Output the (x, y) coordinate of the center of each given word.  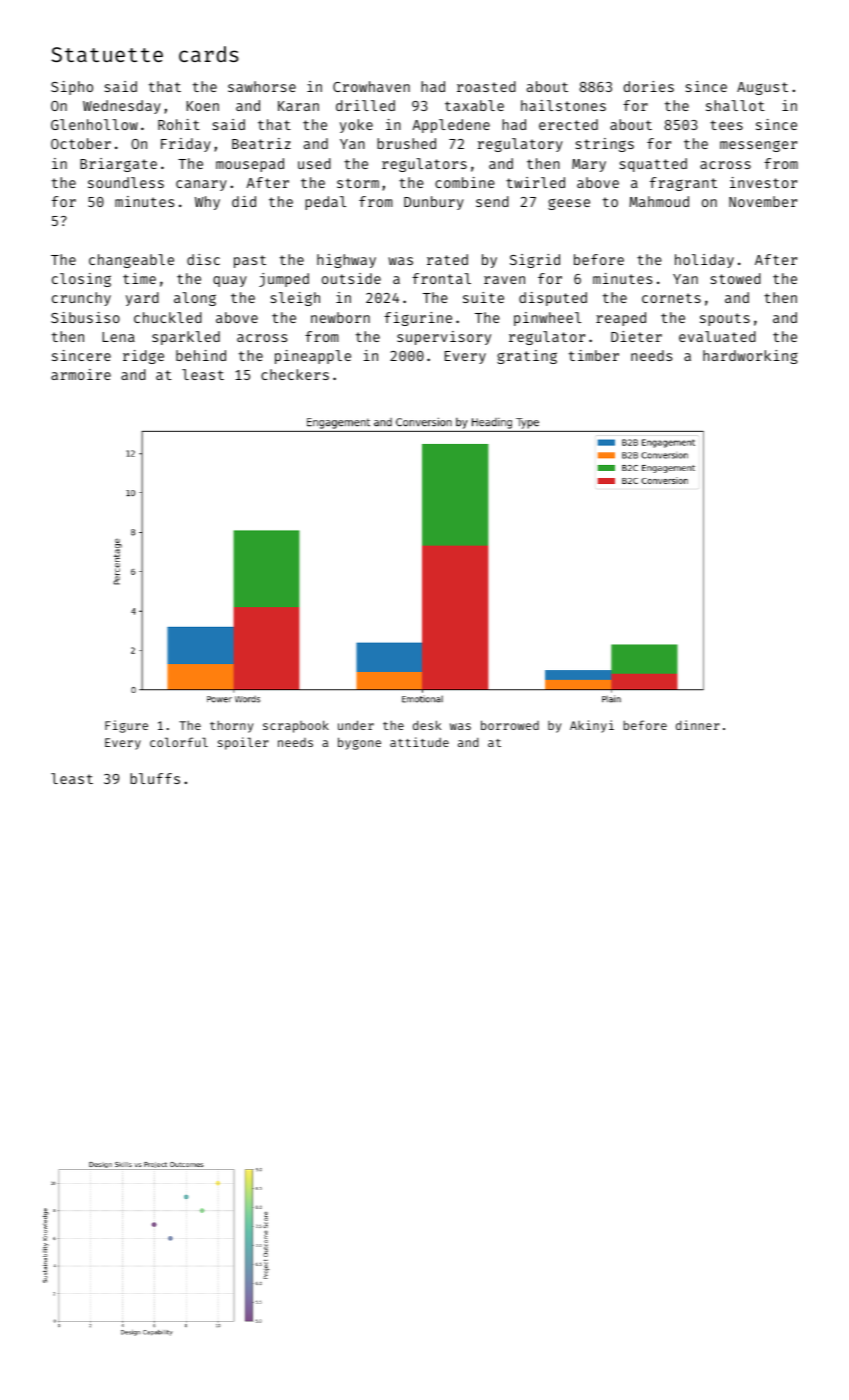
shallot (735, 105)
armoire (81, 374)
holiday (704, 261)
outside (351, 278)
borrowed (510, 725)
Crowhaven (371, 86)
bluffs (155, 778)
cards (209, 54)
